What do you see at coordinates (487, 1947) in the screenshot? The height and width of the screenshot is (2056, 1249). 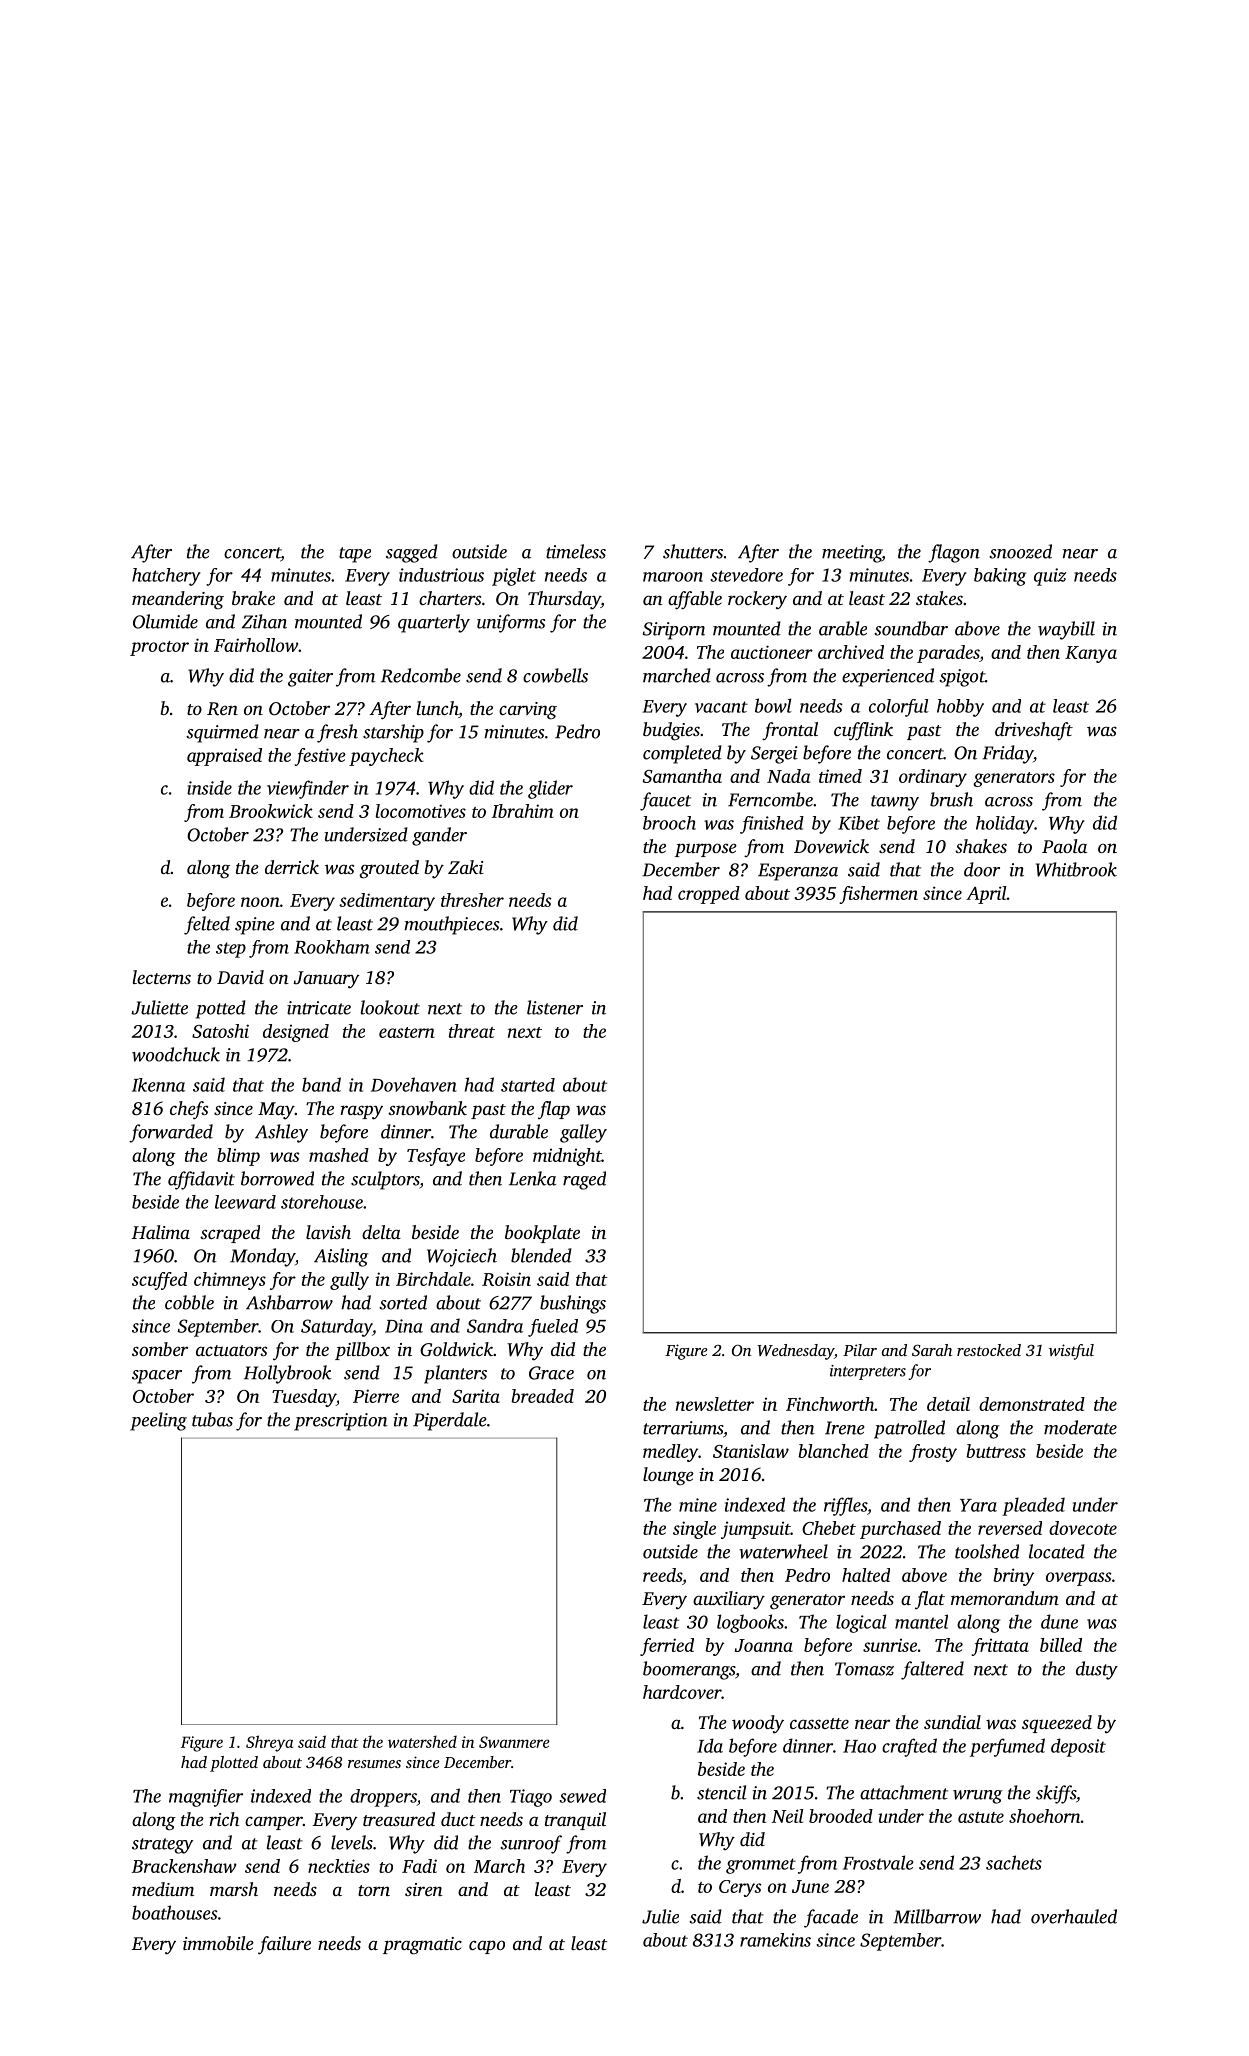 I see `capo` at bounding box center [487, 1947].
